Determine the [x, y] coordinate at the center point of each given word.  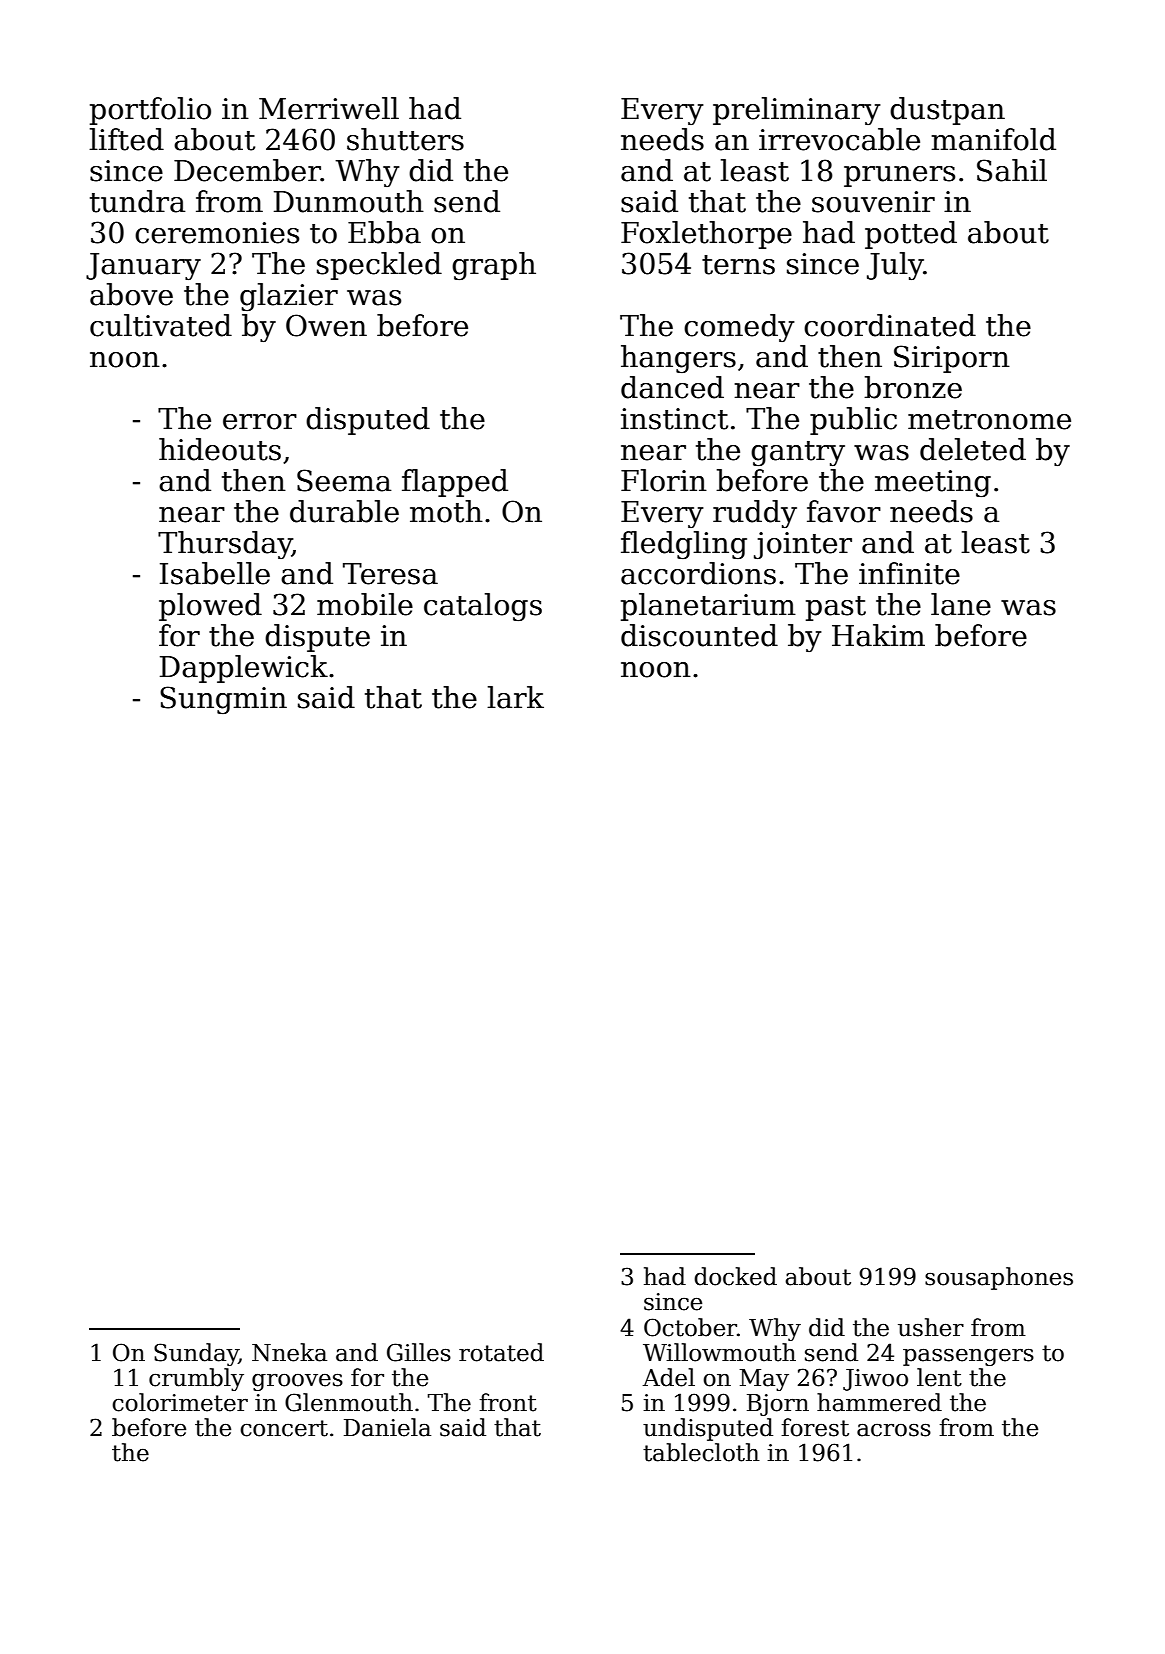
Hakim [878, 635]
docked [735, 1276]
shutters [405, 139]
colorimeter [180, 1402]
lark [515, 697]
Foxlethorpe [706, 235]
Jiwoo [875, 1380]
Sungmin [223, 700]
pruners [899, 176]
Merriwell [329, 108]
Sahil [1012, 170]
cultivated [161, 325]
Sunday [196, 1354]
